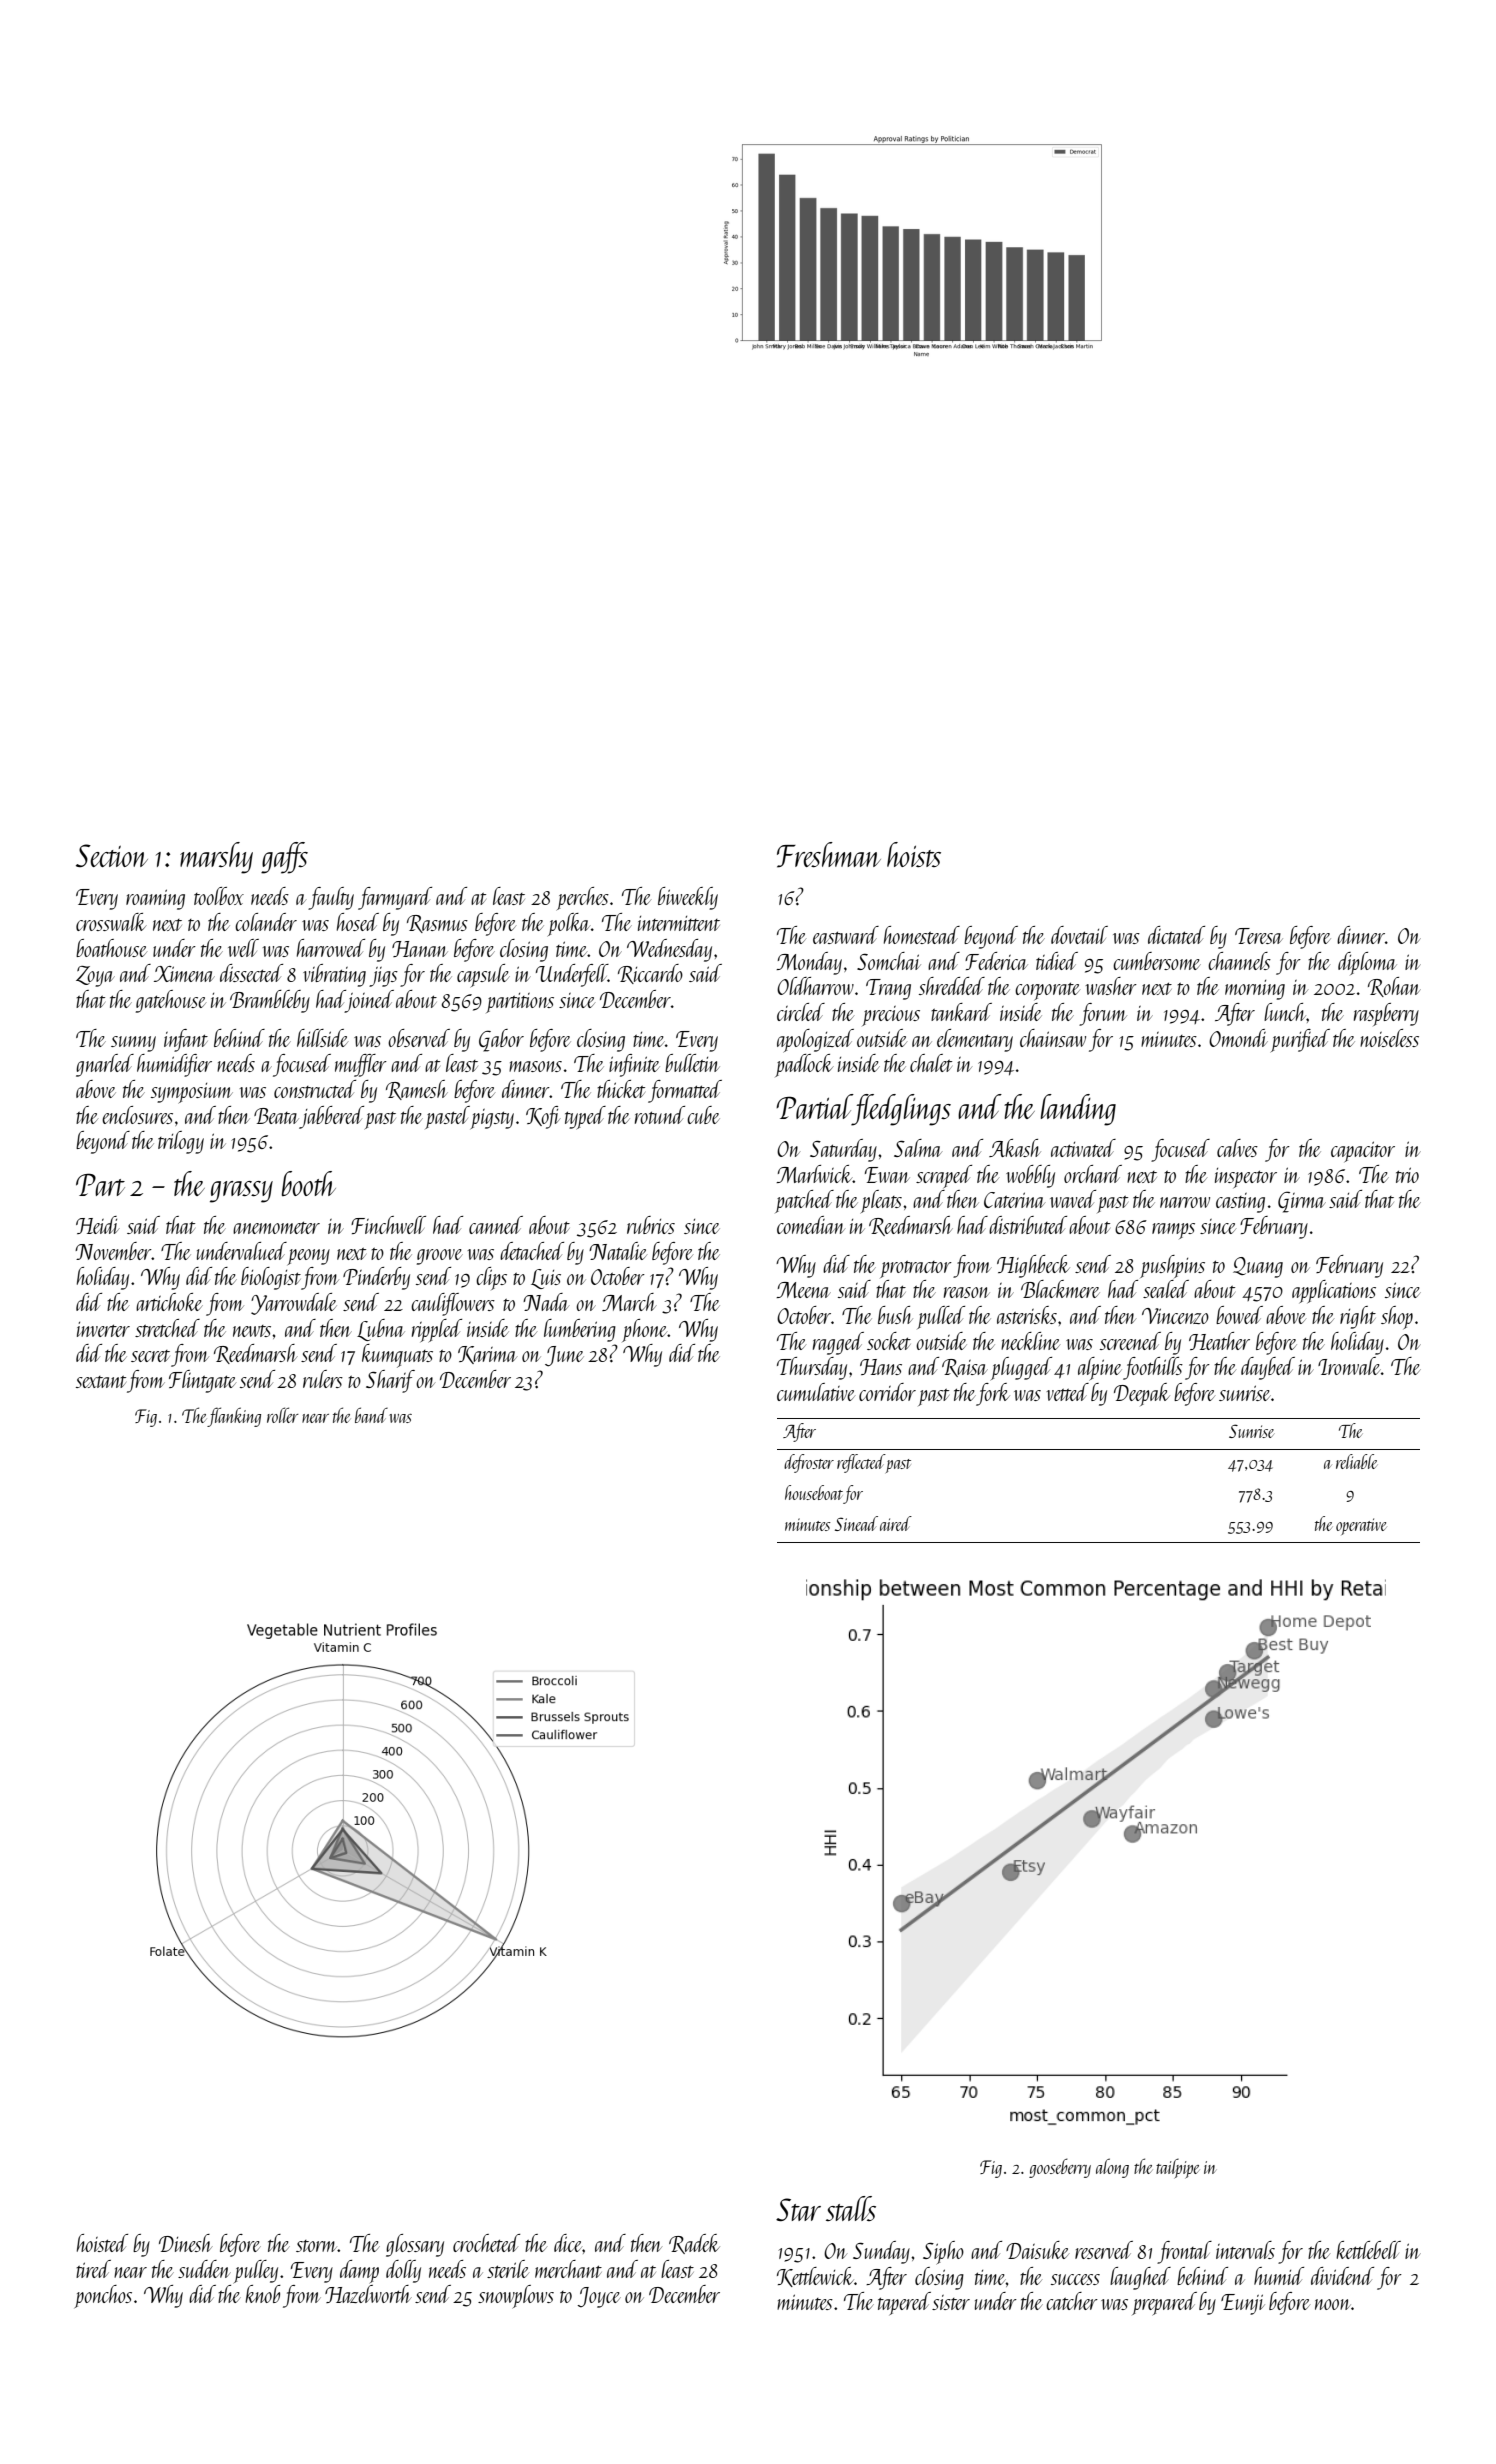 The image size is (1496, 2464). I want to click on gooseberry, so click(1060, 2168).
